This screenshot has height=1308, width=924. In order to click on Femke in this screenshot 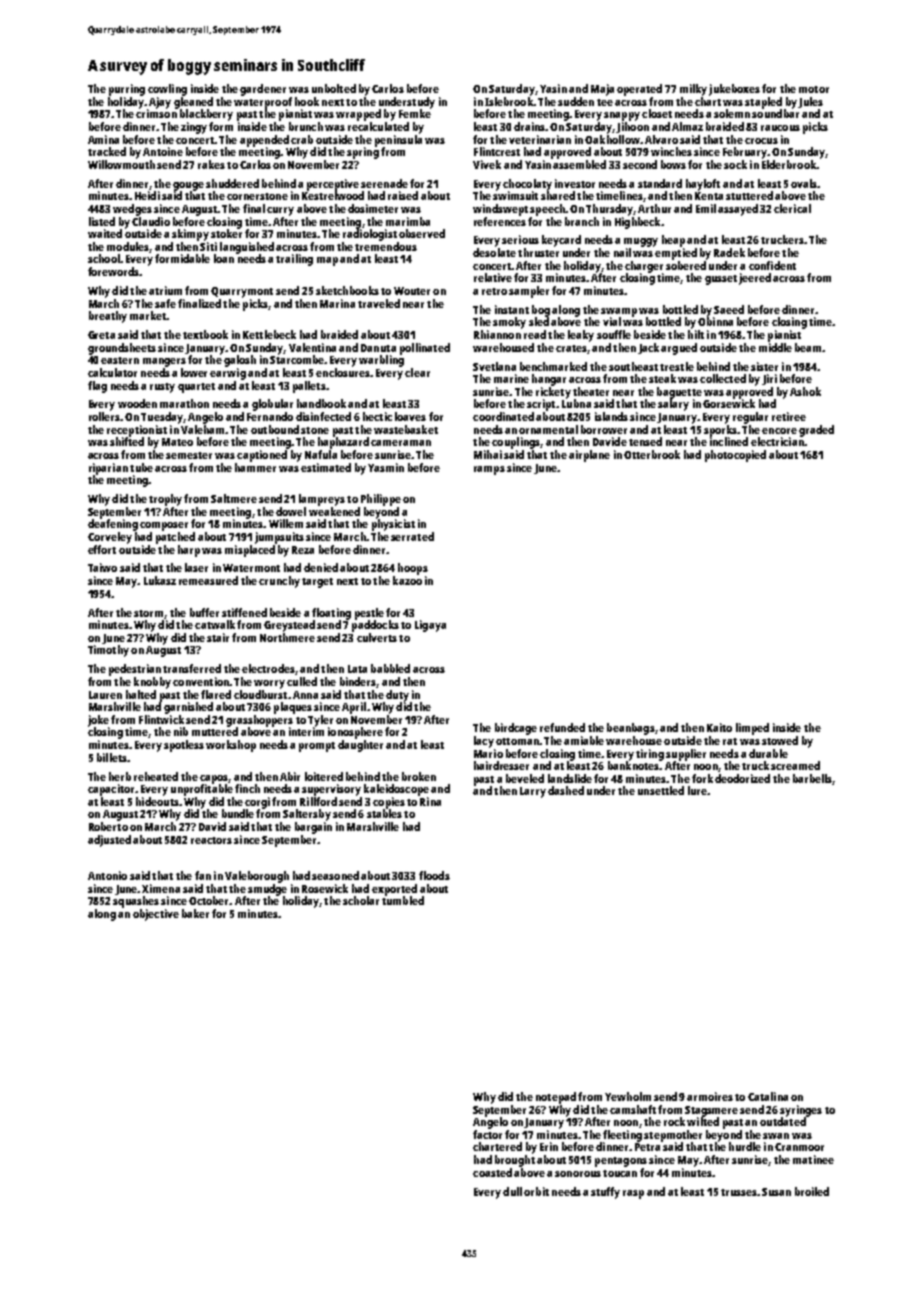, I will do `click(415, 113)`.
